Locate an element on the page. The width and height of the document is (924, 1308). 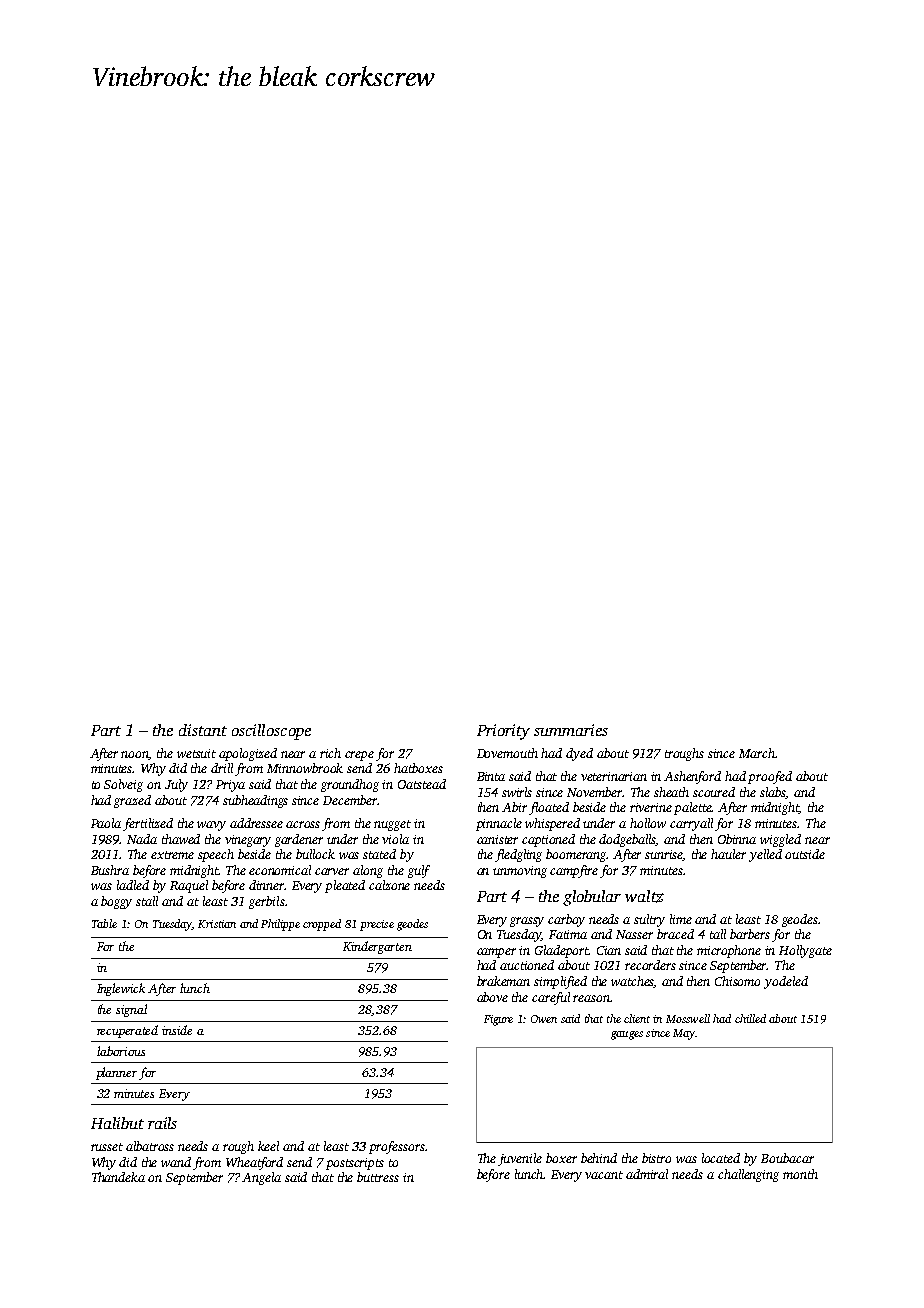
palette is located at coordinates (693, 808).
